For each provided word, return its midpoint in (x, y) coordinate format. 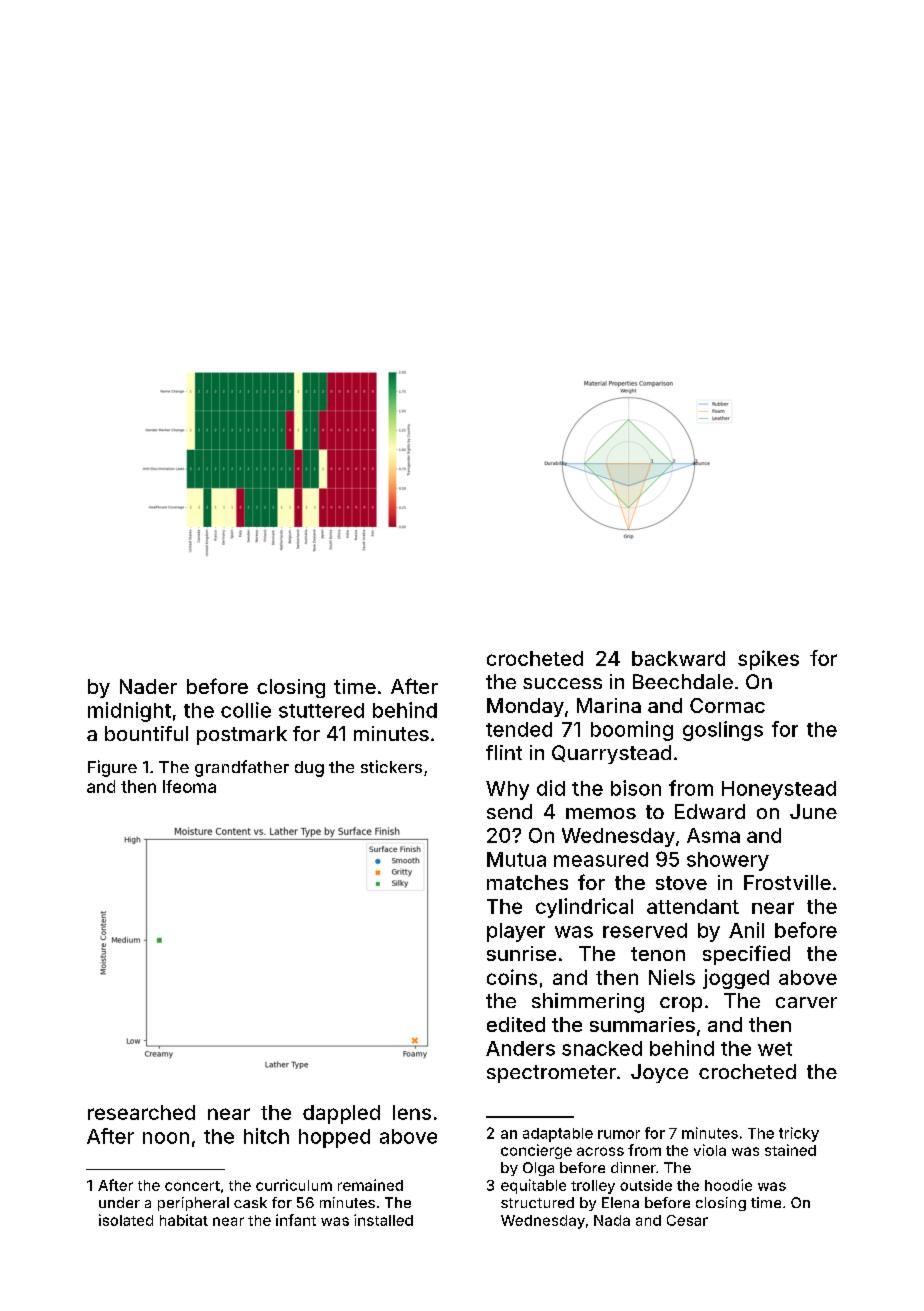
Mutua (516, 859)
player (516, 932)
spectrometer (551, 1074)
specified (746, 955)
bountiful (146, 733)
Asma (713, 835)
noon (166, 1138)
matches (527, 882)
